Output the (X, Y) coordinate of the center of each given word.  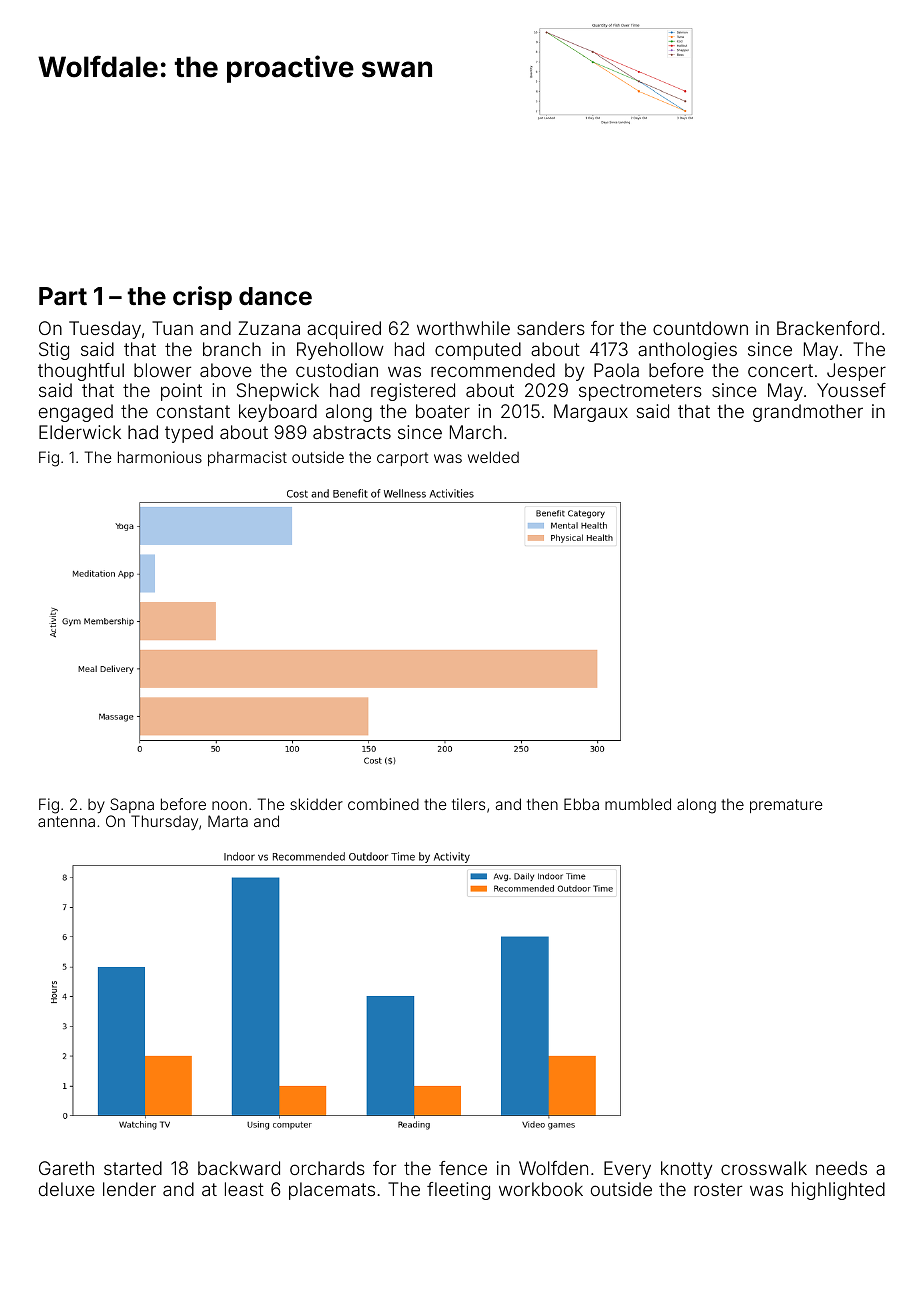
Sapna (132, 805)
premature (786, 806)
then (542, 804)
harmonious (160, 457)
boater (443, 411)
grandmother (808, 413)
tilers (468, 804)
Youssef (851, 390)
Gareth (66, 1168)
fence (463, 1168)
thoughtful (81, 372)
